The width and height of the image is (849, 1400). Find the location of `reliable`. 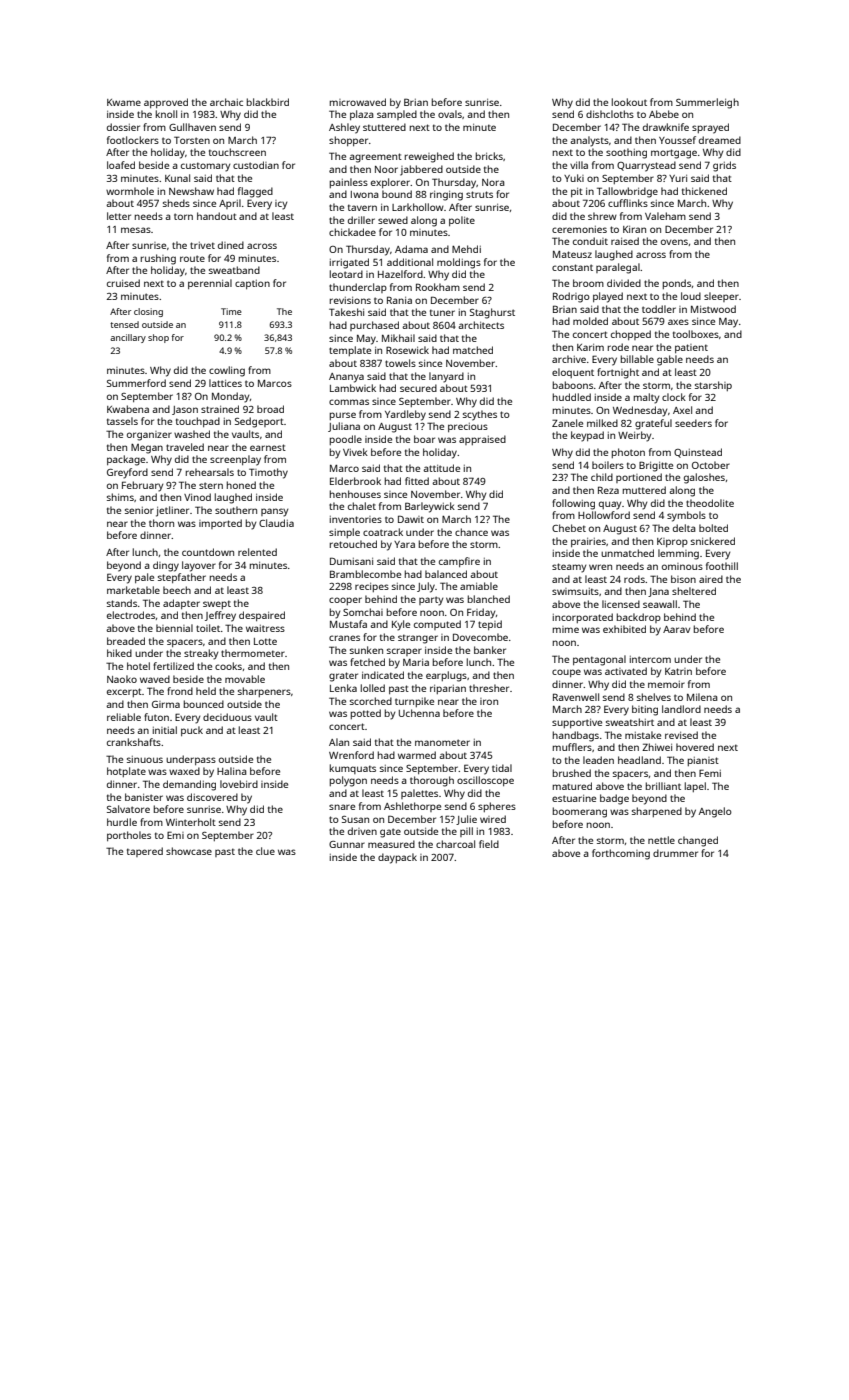

reliable is located at coordinates (124, 717).
